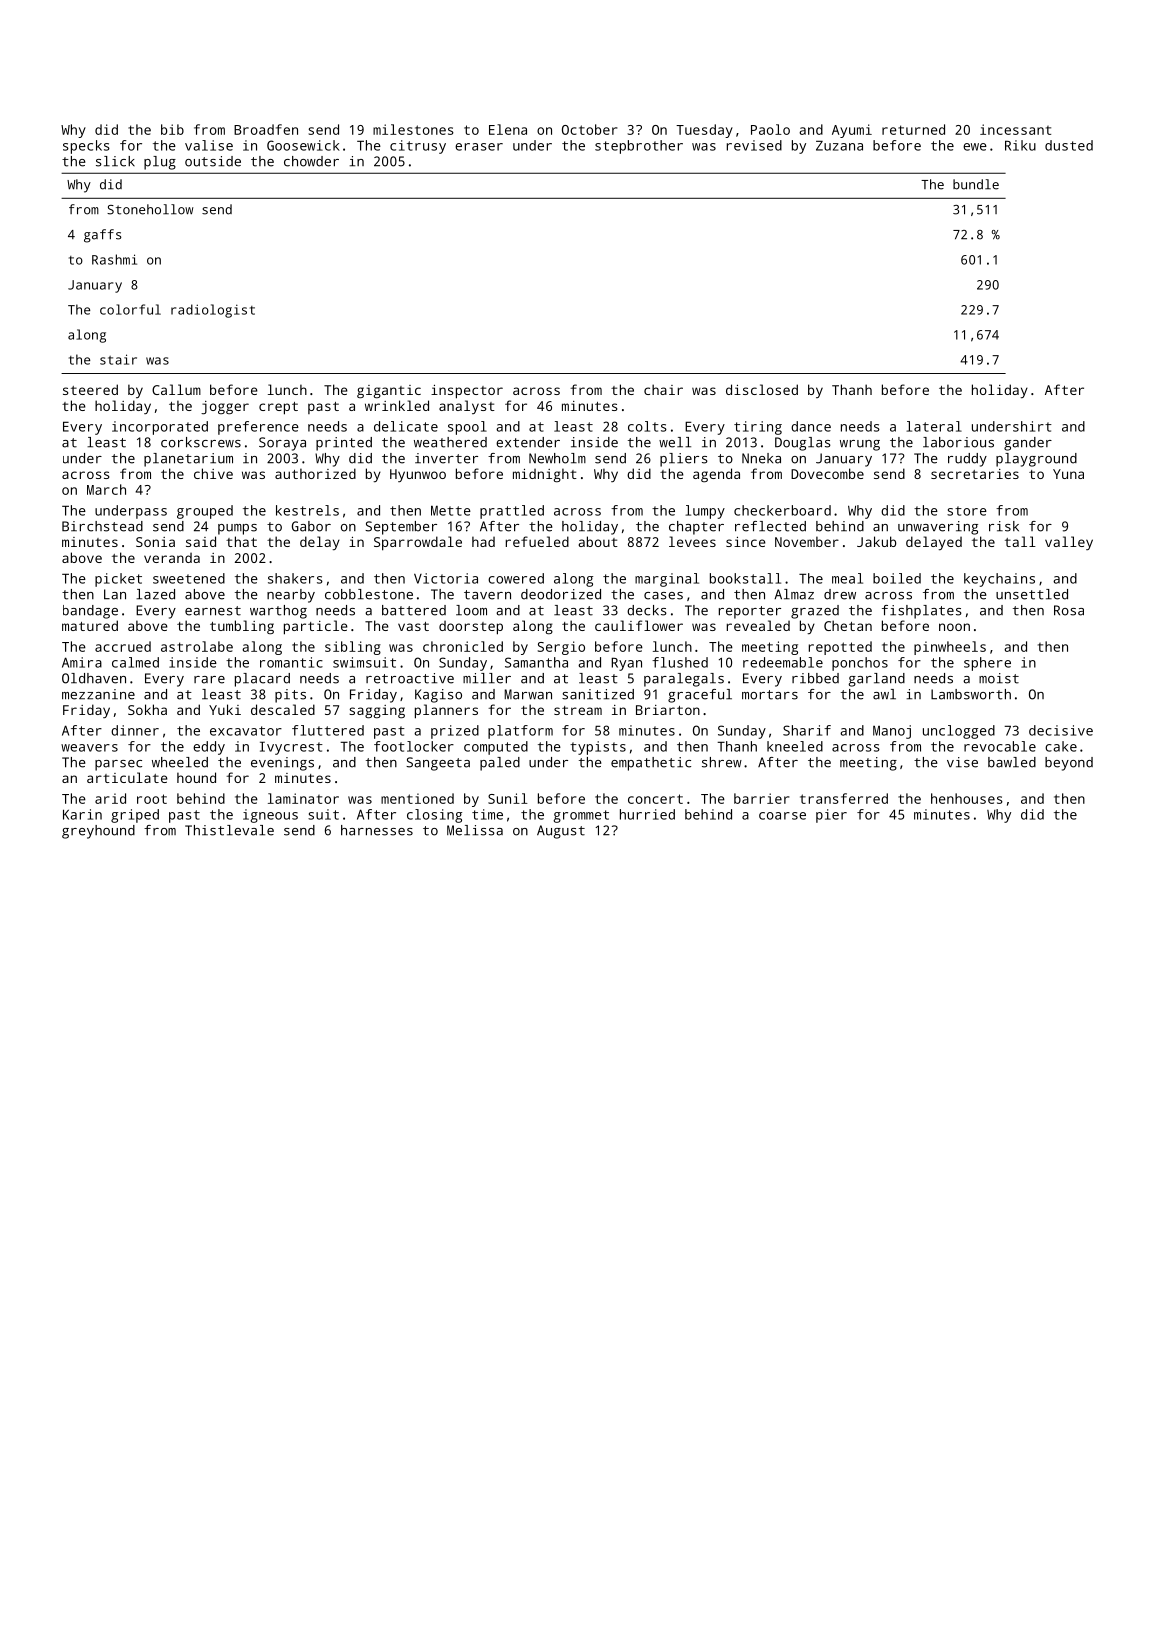 The image size is (1161, 1642). I want to click on Stonehollow, so click(150, 209).
